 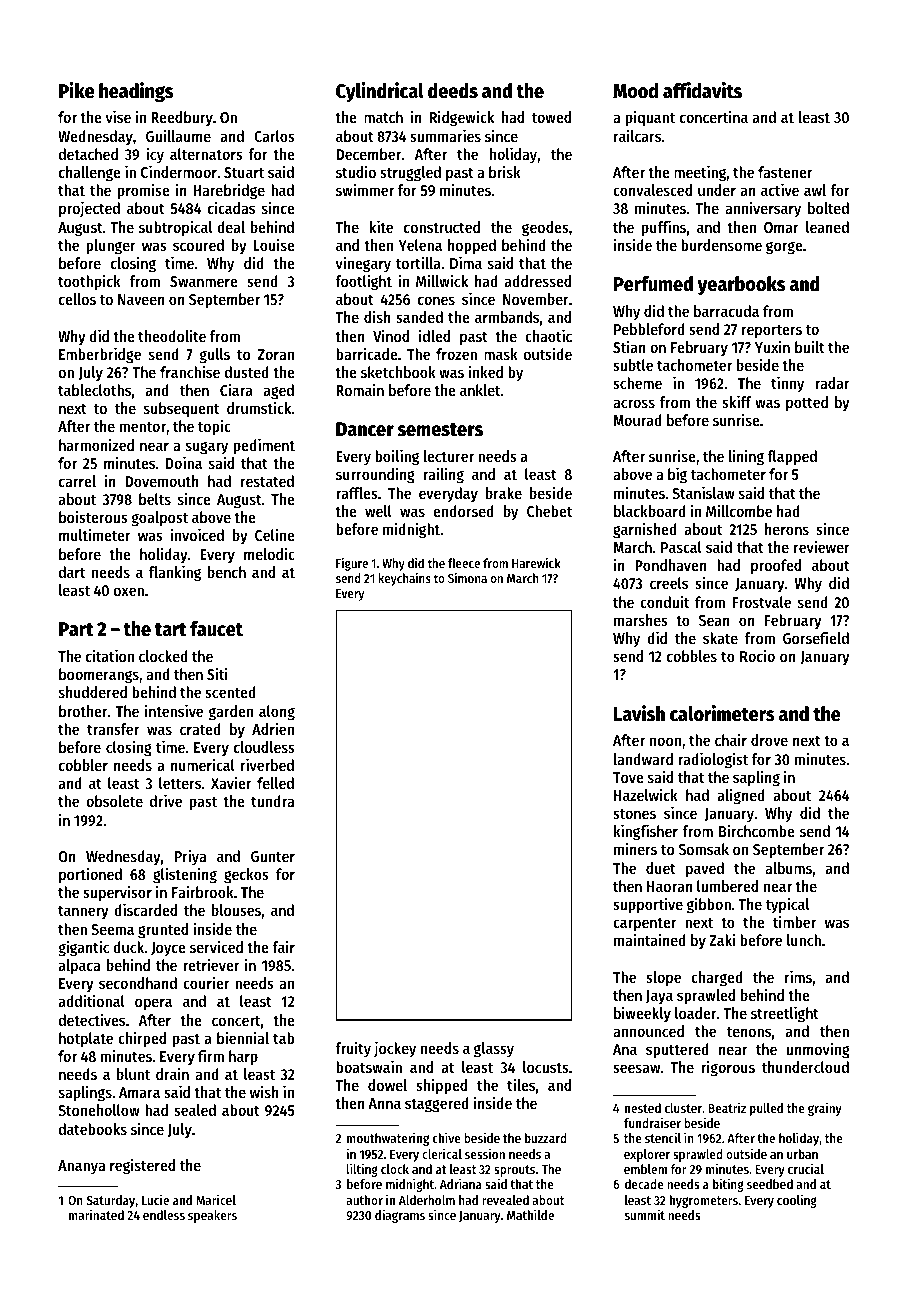 I want to click on Adriana, so click(x=461, y=1183).
